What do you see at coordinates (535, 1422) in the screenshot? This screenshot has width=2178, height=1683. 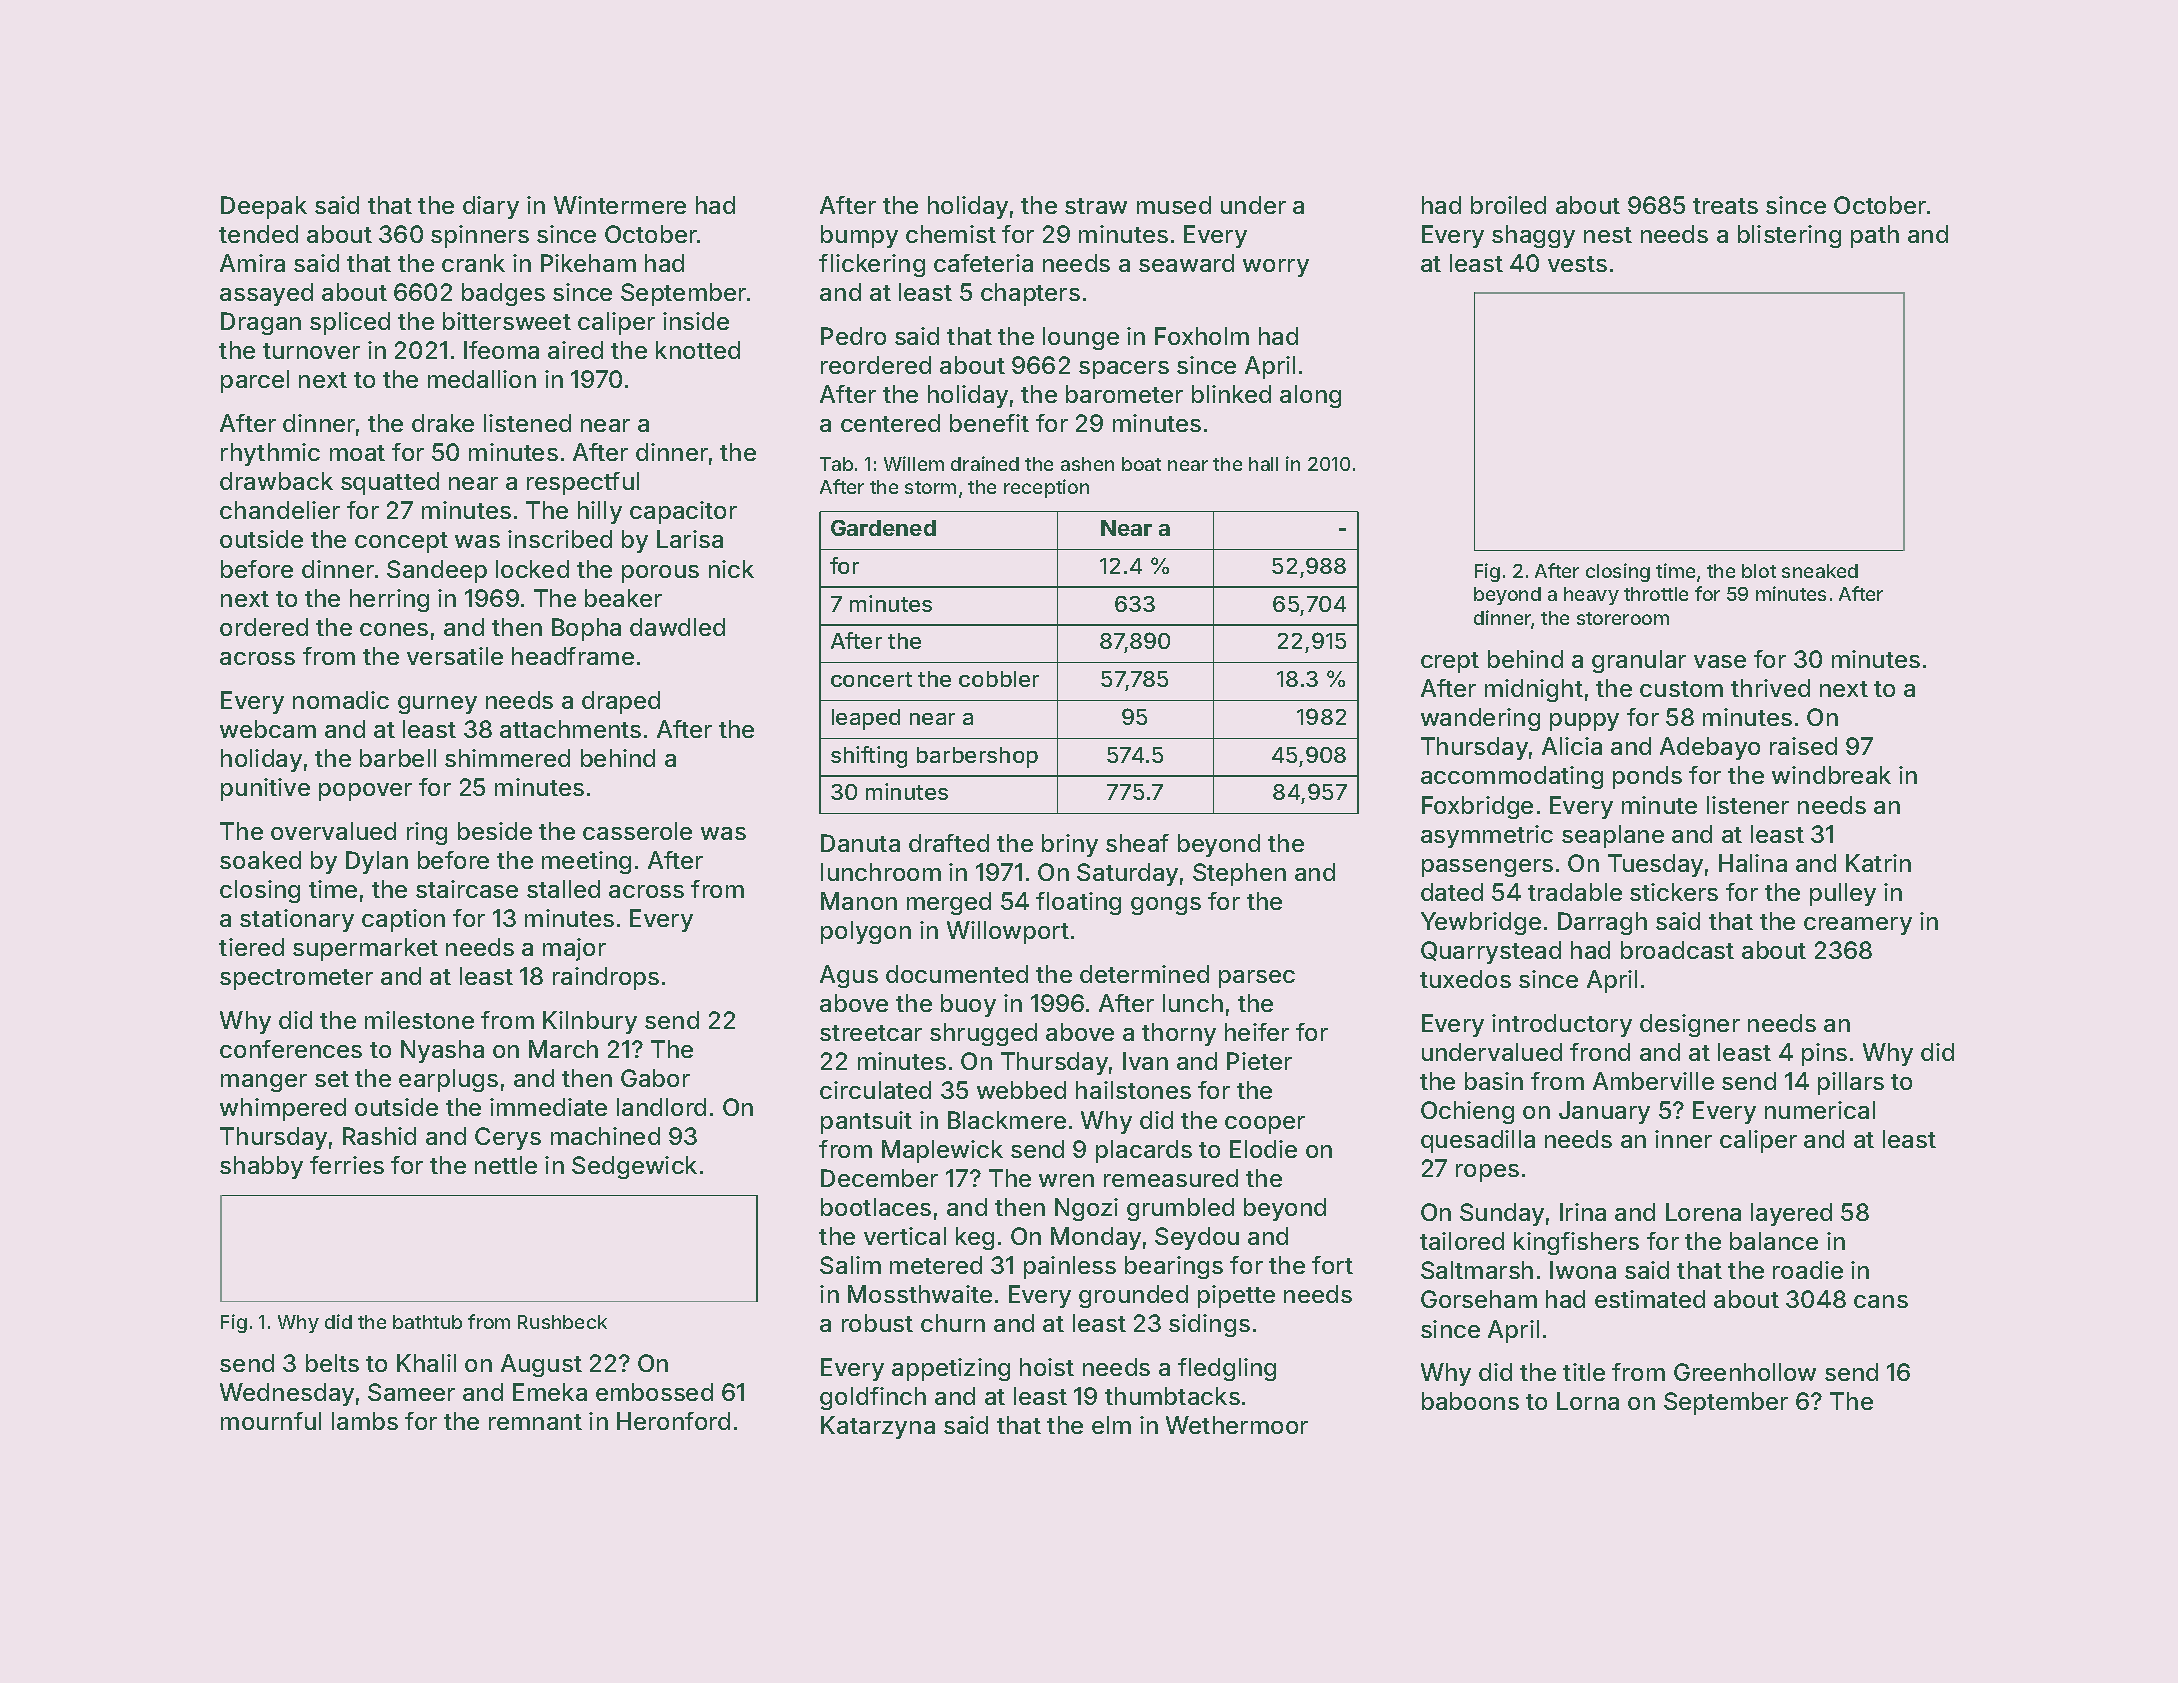 I see `remnant` at bounding box center [535, 1422].
